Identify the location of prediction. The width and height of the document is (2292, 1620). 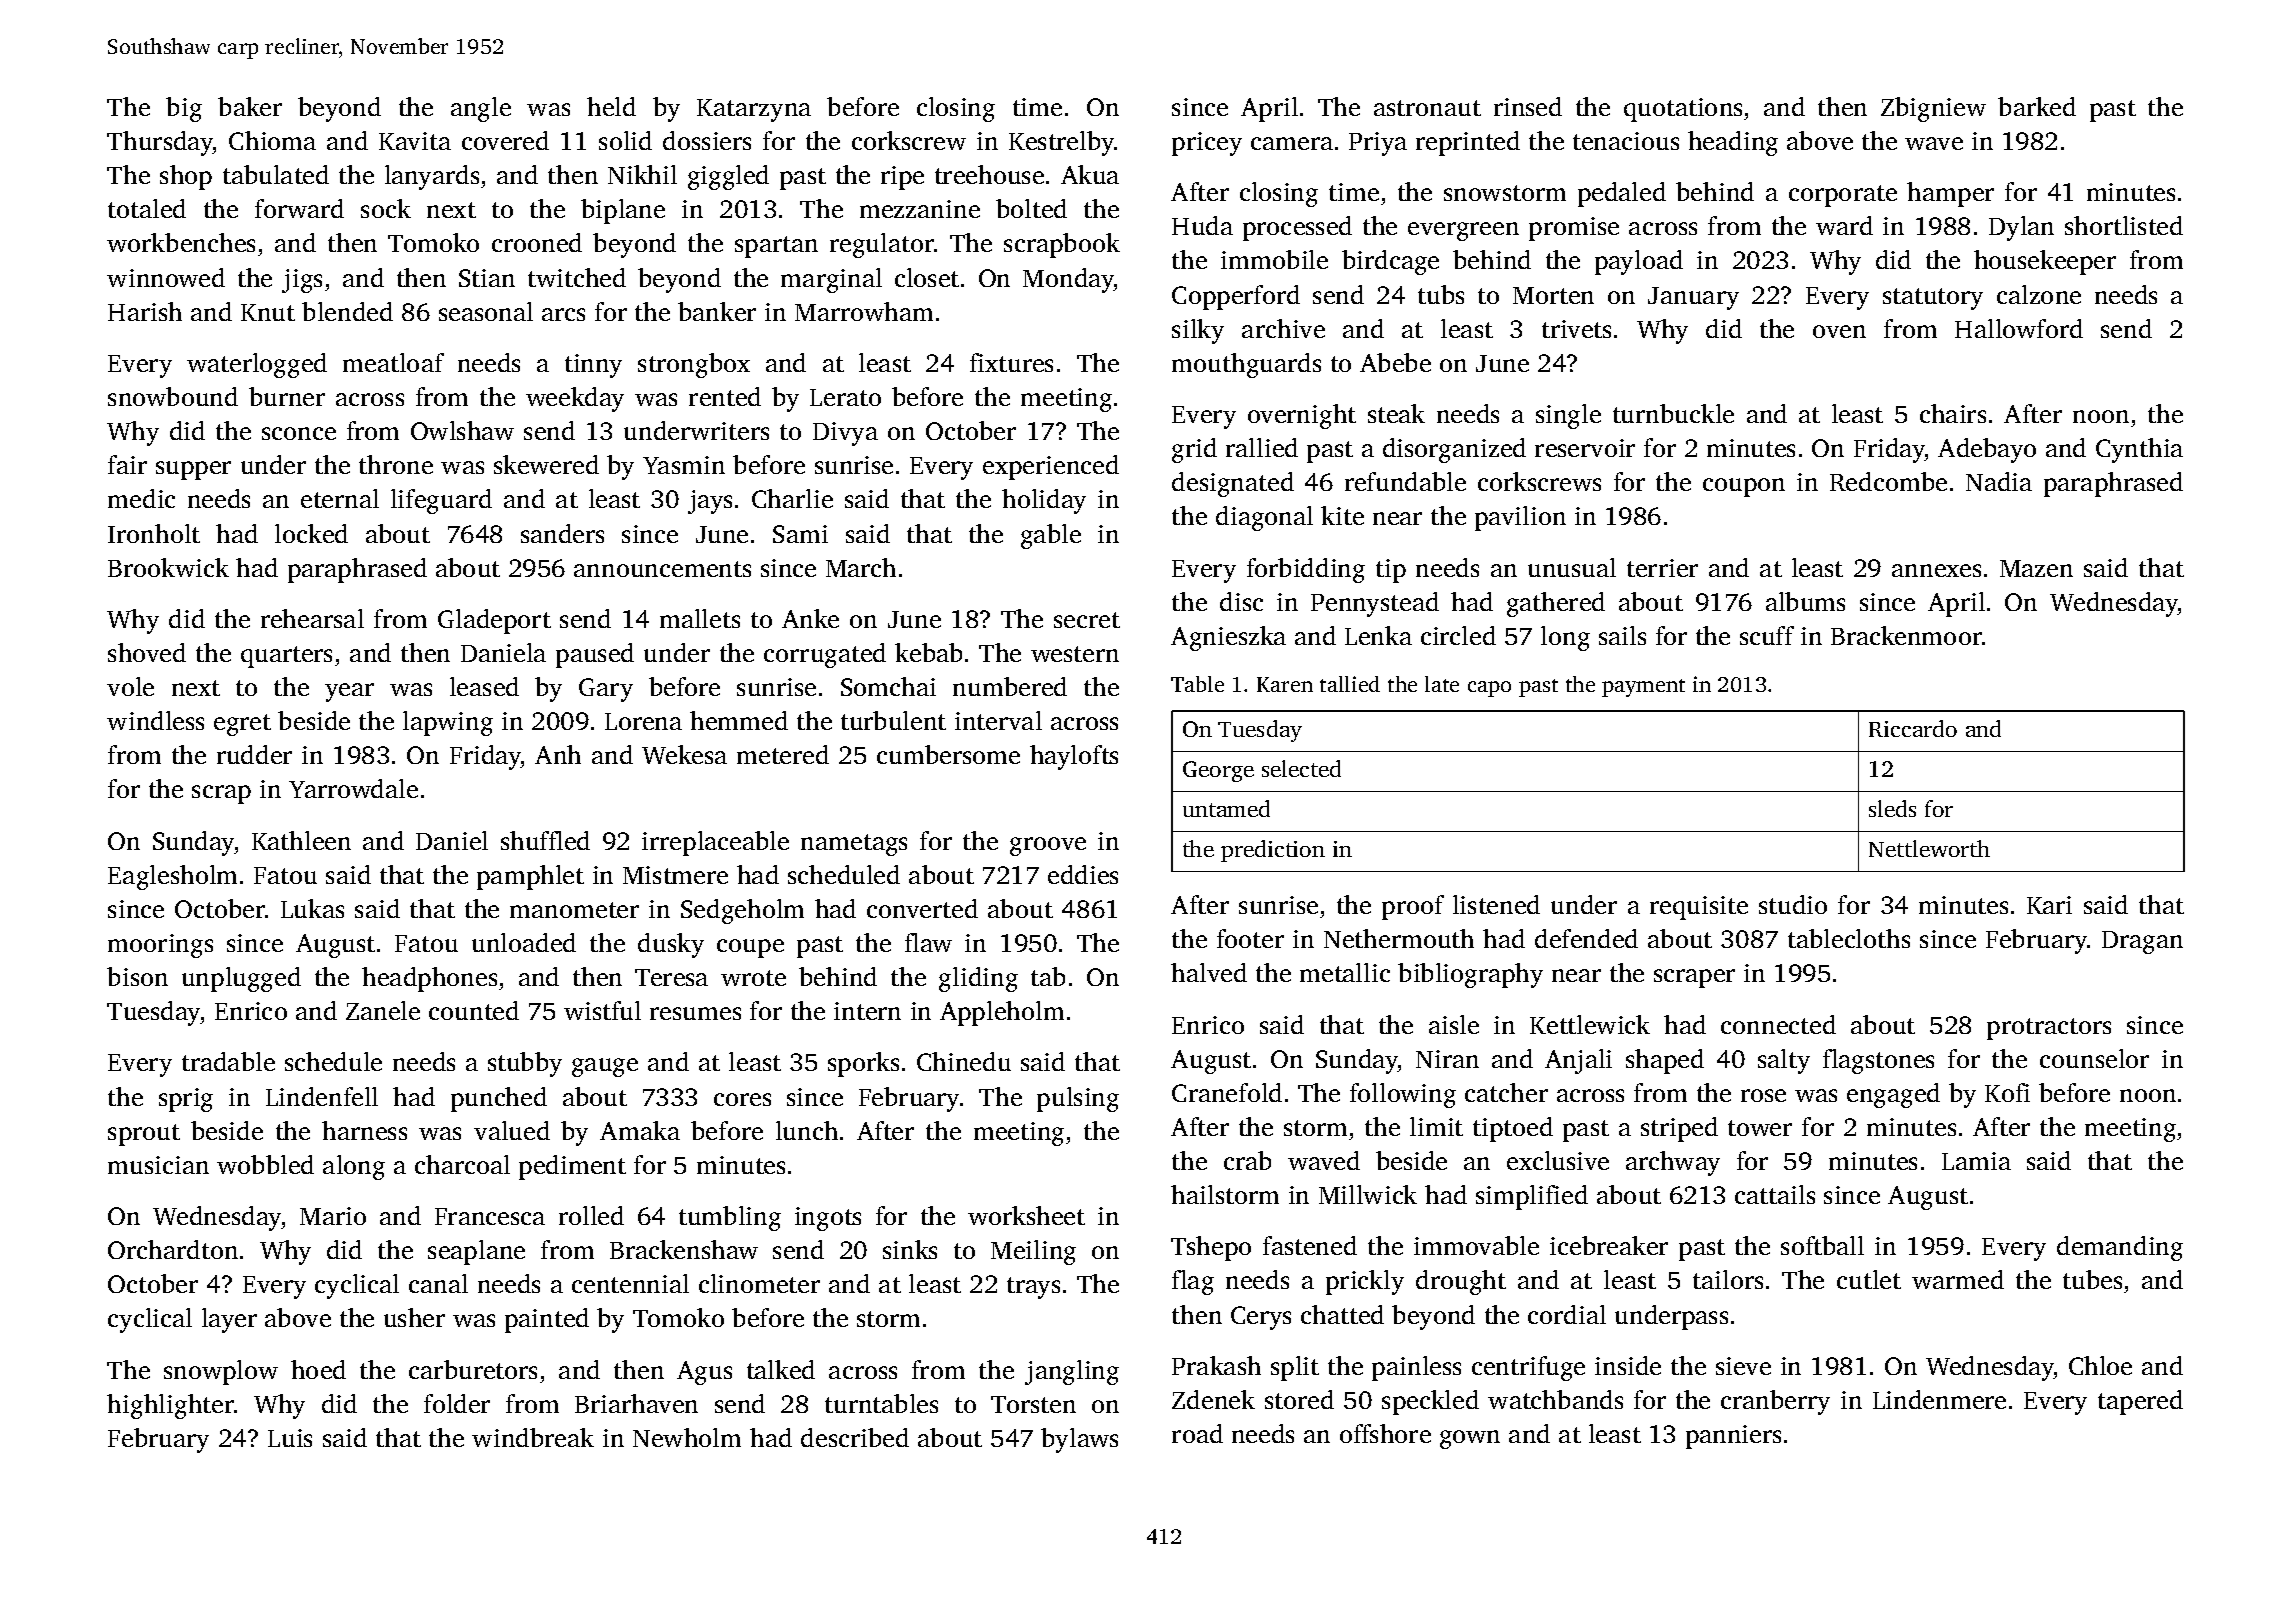
(1273, 851).
